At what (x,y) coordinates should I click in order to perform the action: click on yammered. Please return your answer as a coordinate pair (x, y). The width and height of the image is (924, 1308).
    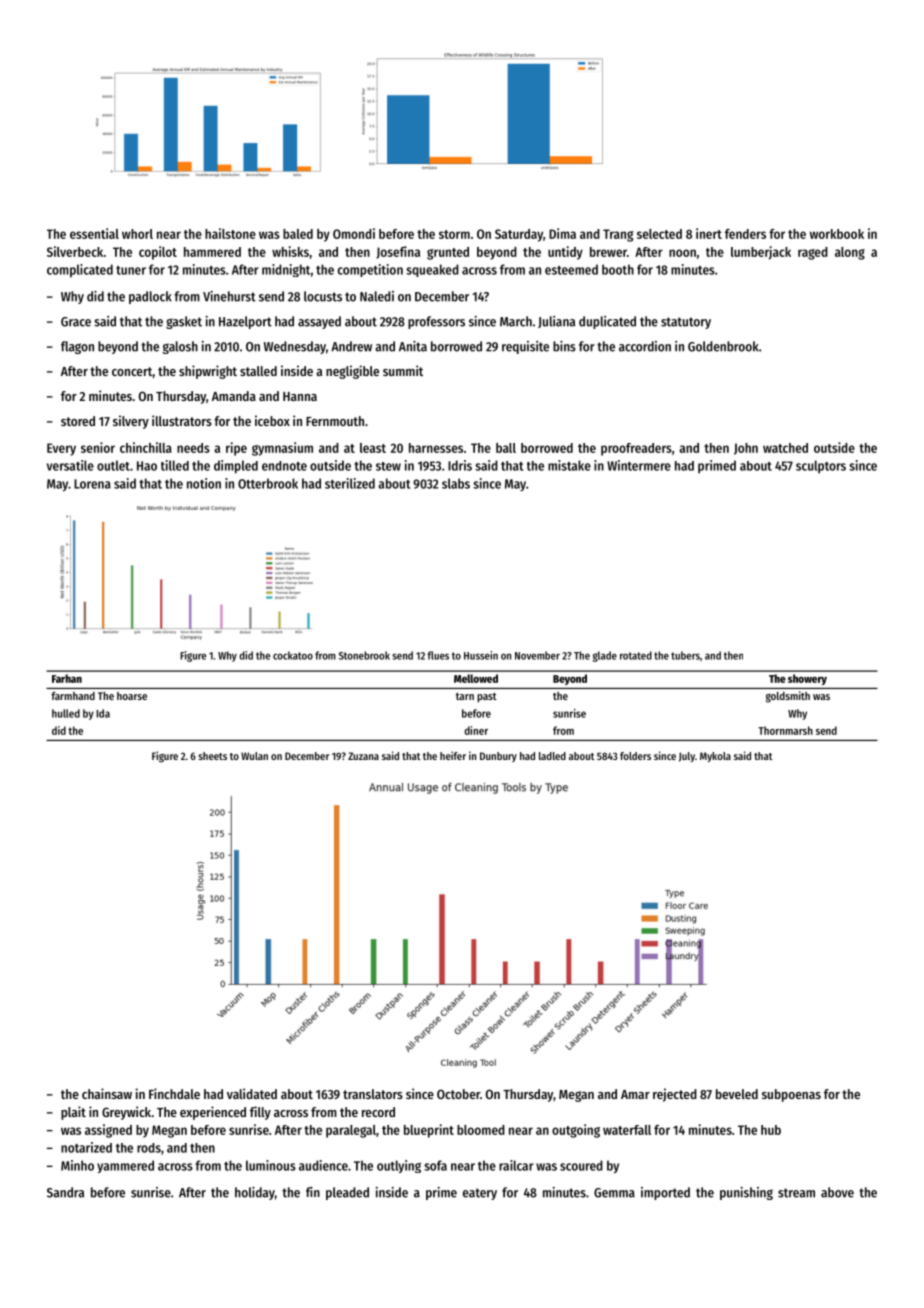
    Looking at the image, I should click on (125, 1166).
